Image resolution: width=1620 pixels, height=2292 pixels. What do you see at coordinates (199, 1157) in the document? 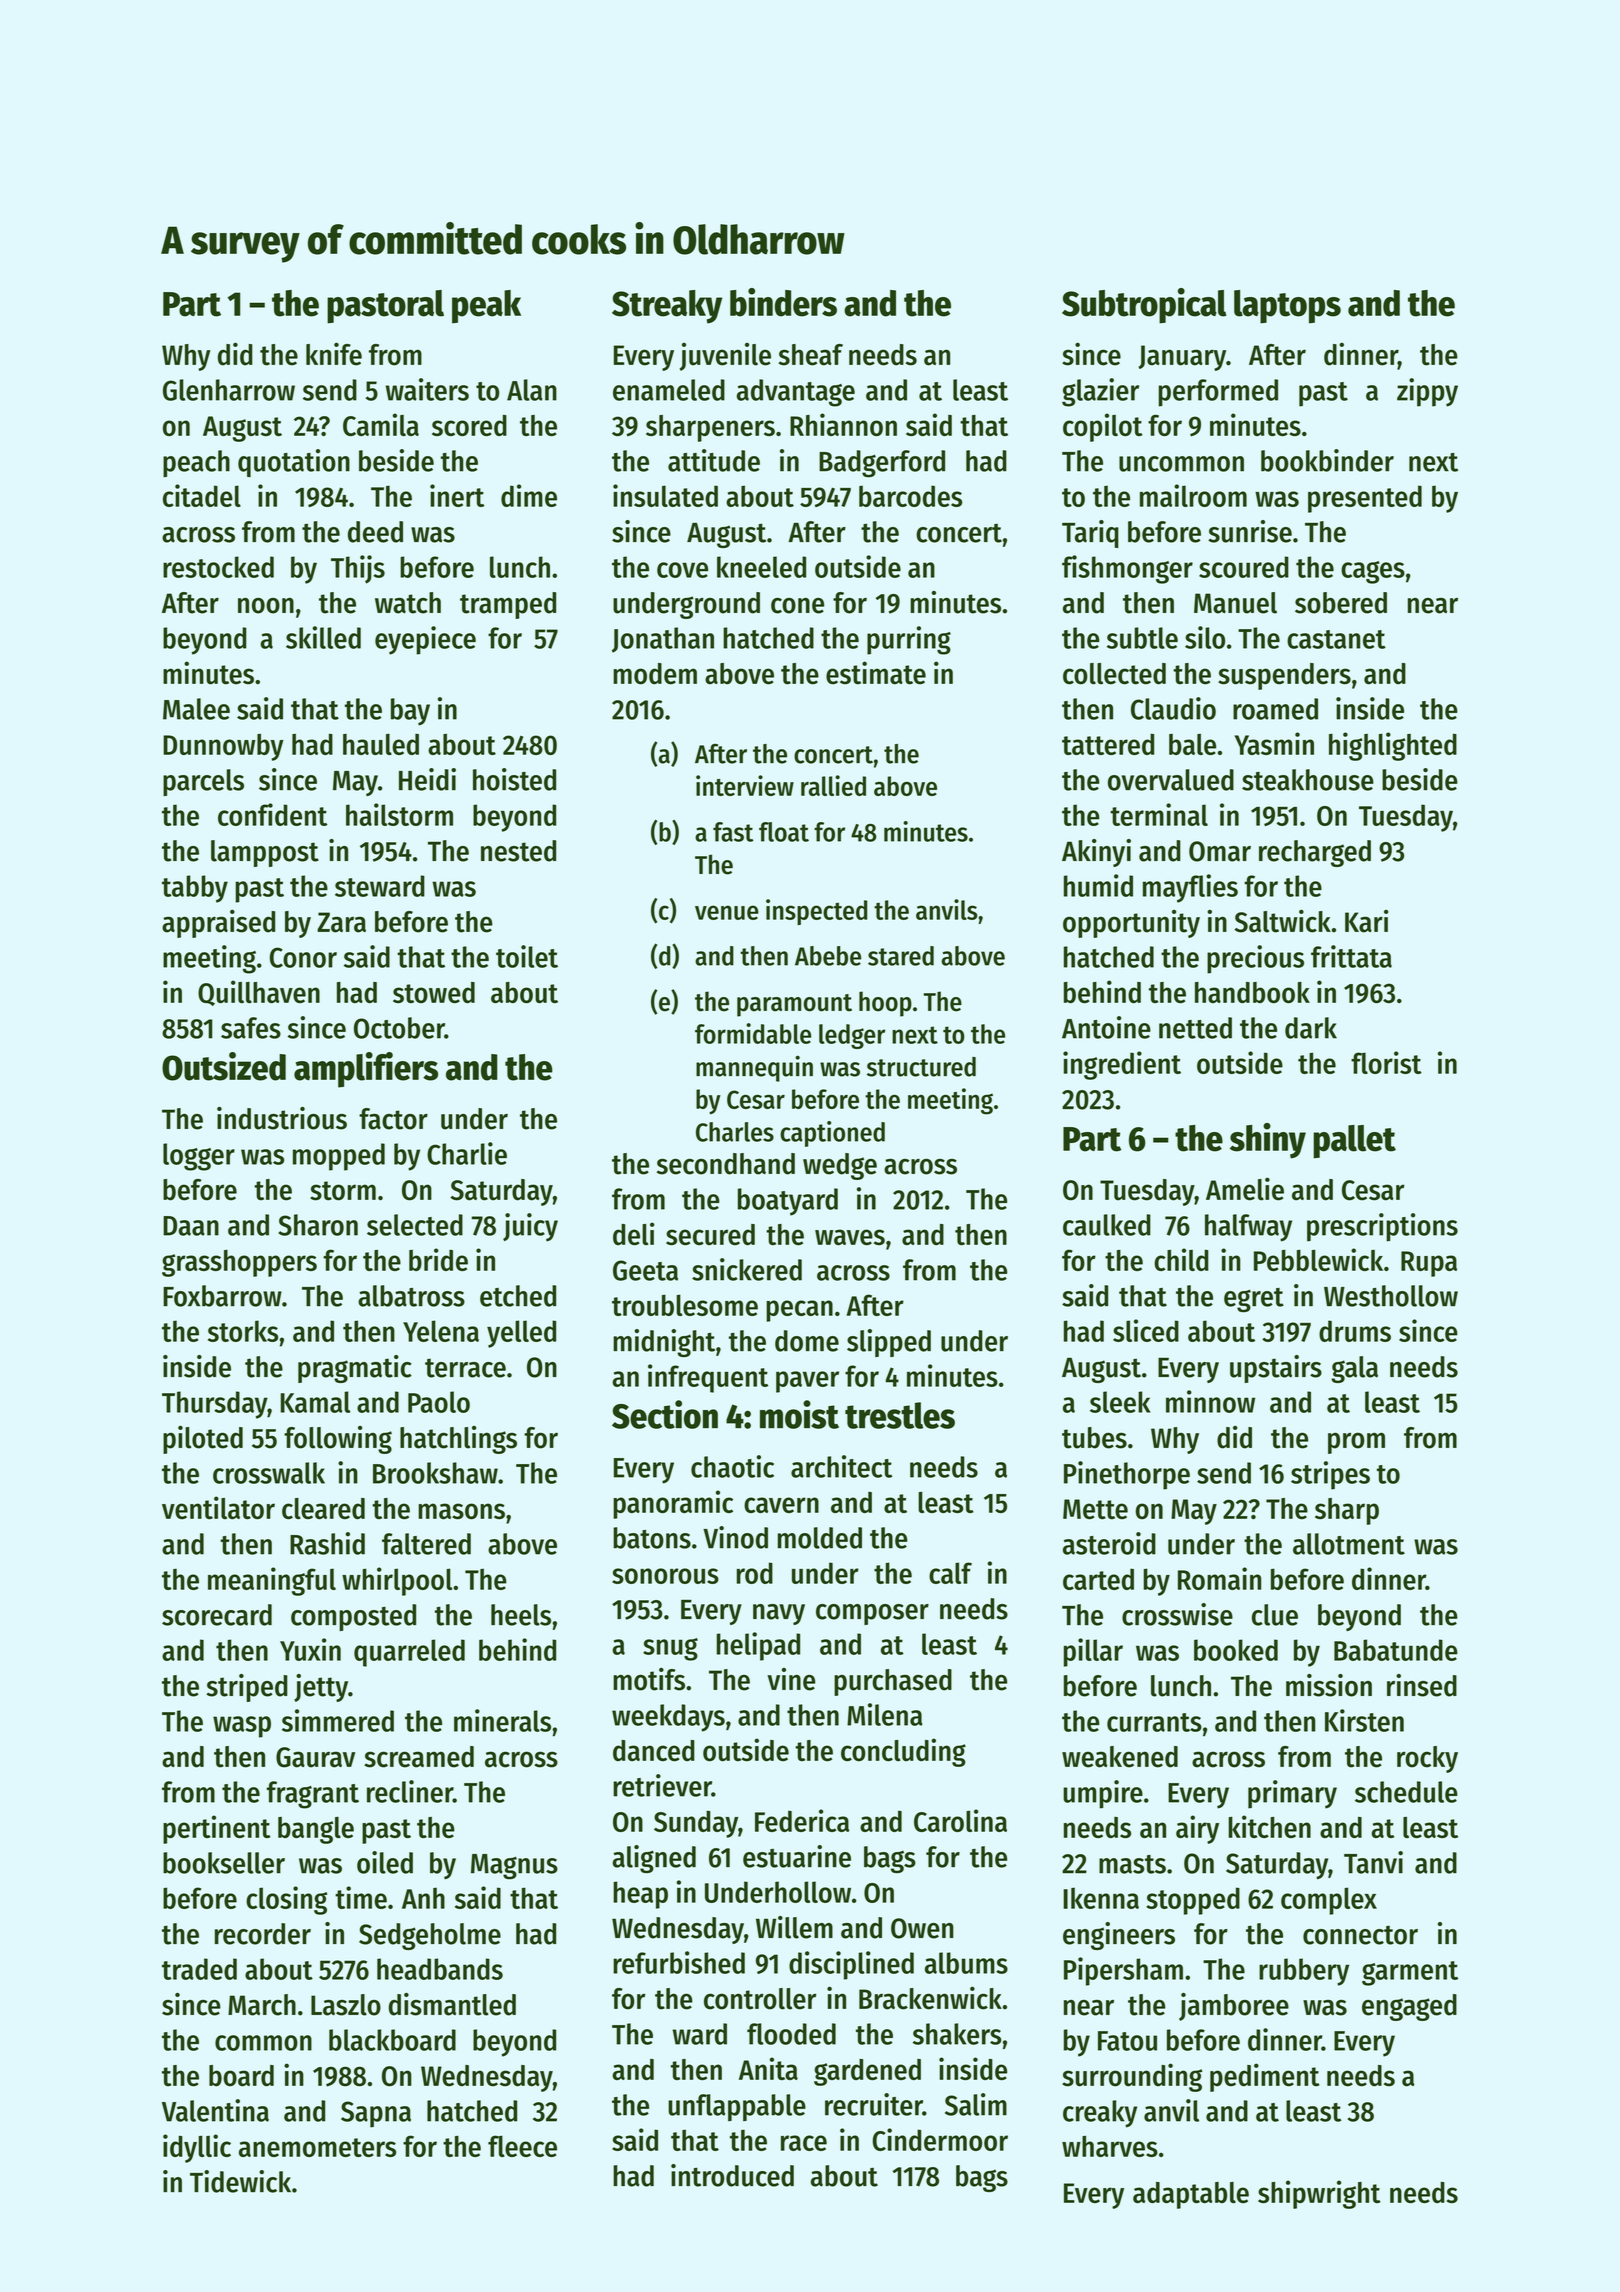
I see `logger` at bounding box center [199, 1157].
